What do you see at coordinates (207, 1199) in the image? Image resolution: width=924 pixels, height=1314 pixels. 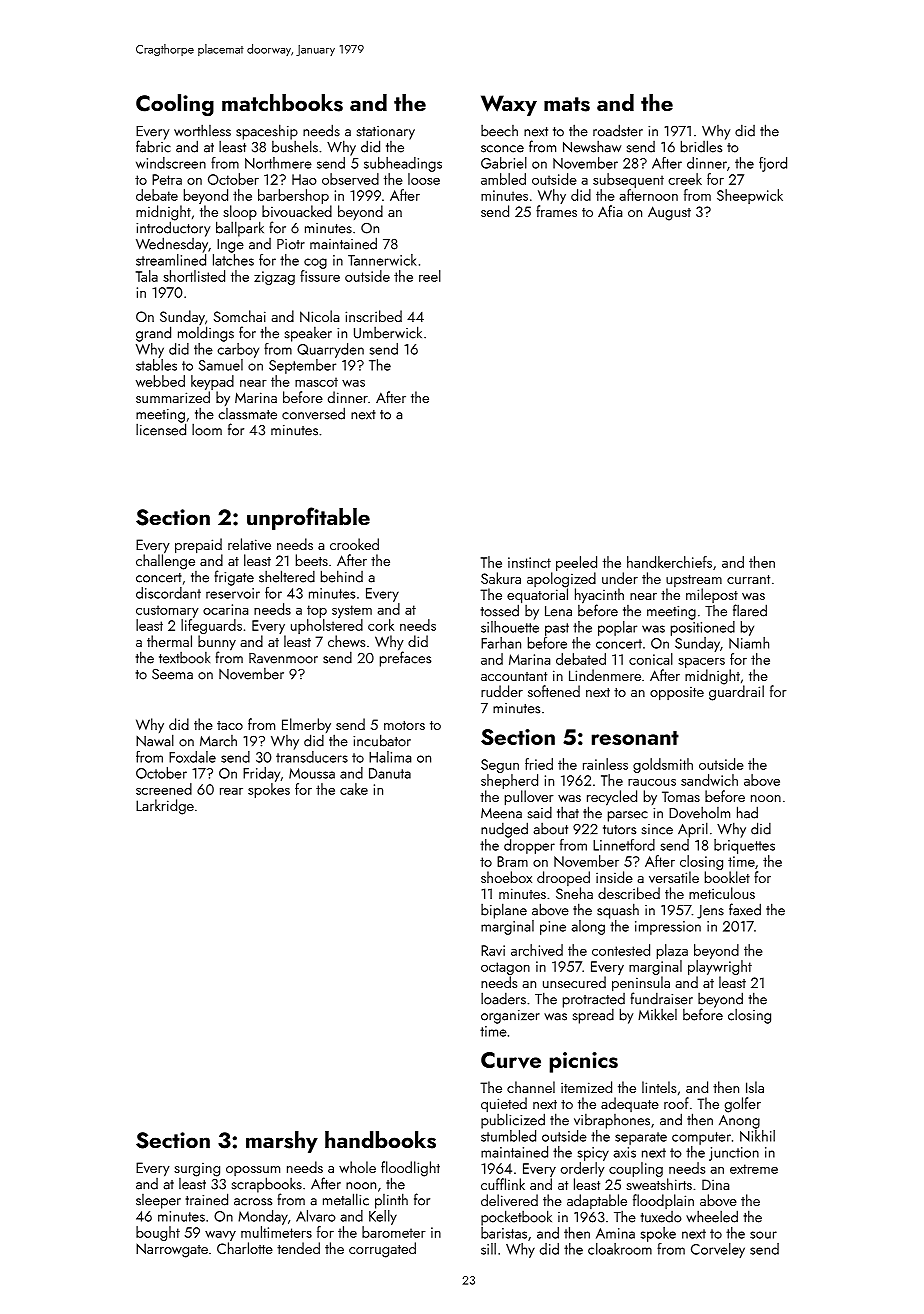 I see `trained` at bounding box center [207, 1199].
